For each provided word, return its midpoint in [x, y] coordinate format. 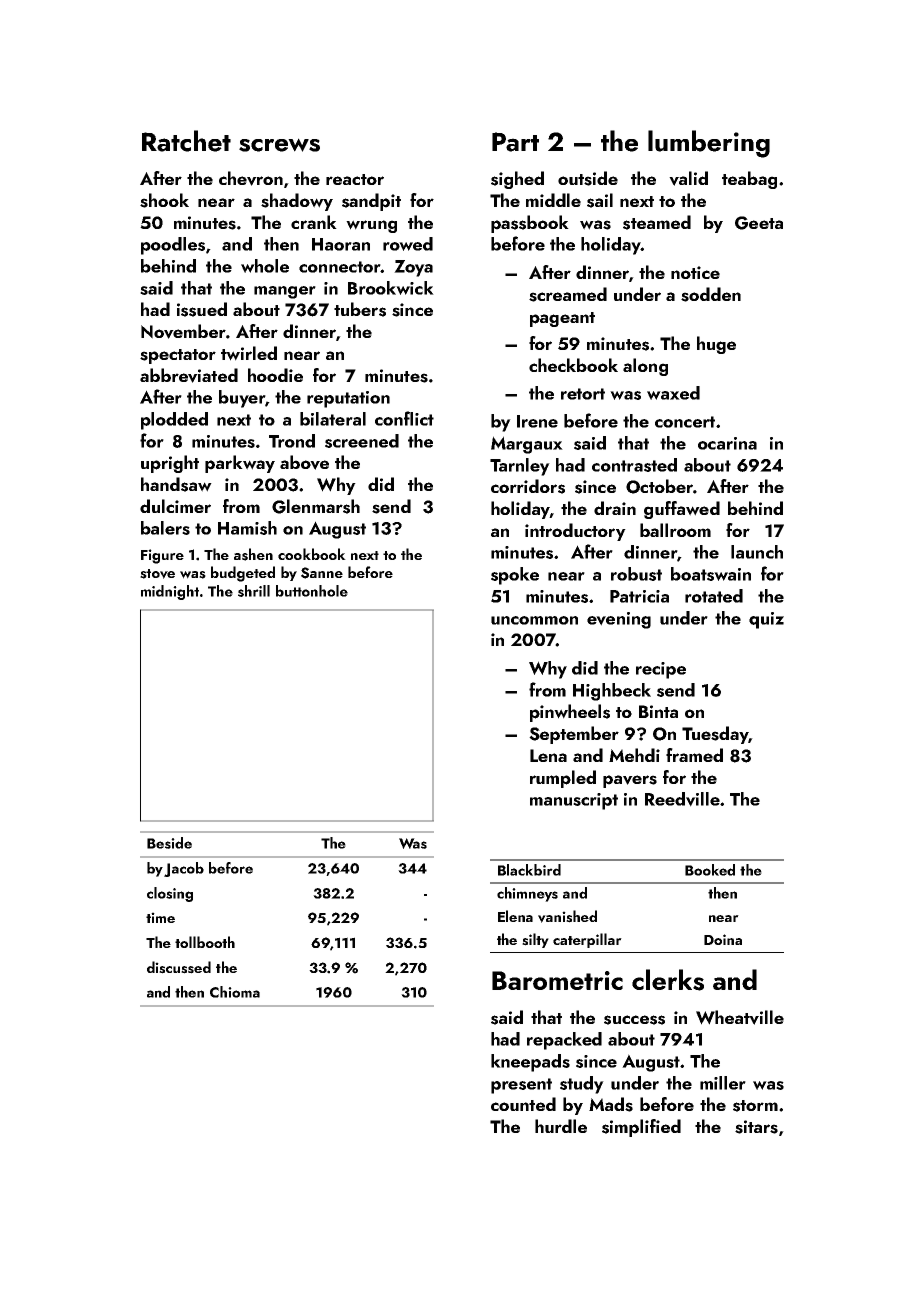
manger [285, 292]
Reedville [682, 799]
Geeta [759, 223]
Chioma [235, 992]
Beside [169, 843]
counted [523, 1104]
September [574, 735]
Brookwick [391, 288]
